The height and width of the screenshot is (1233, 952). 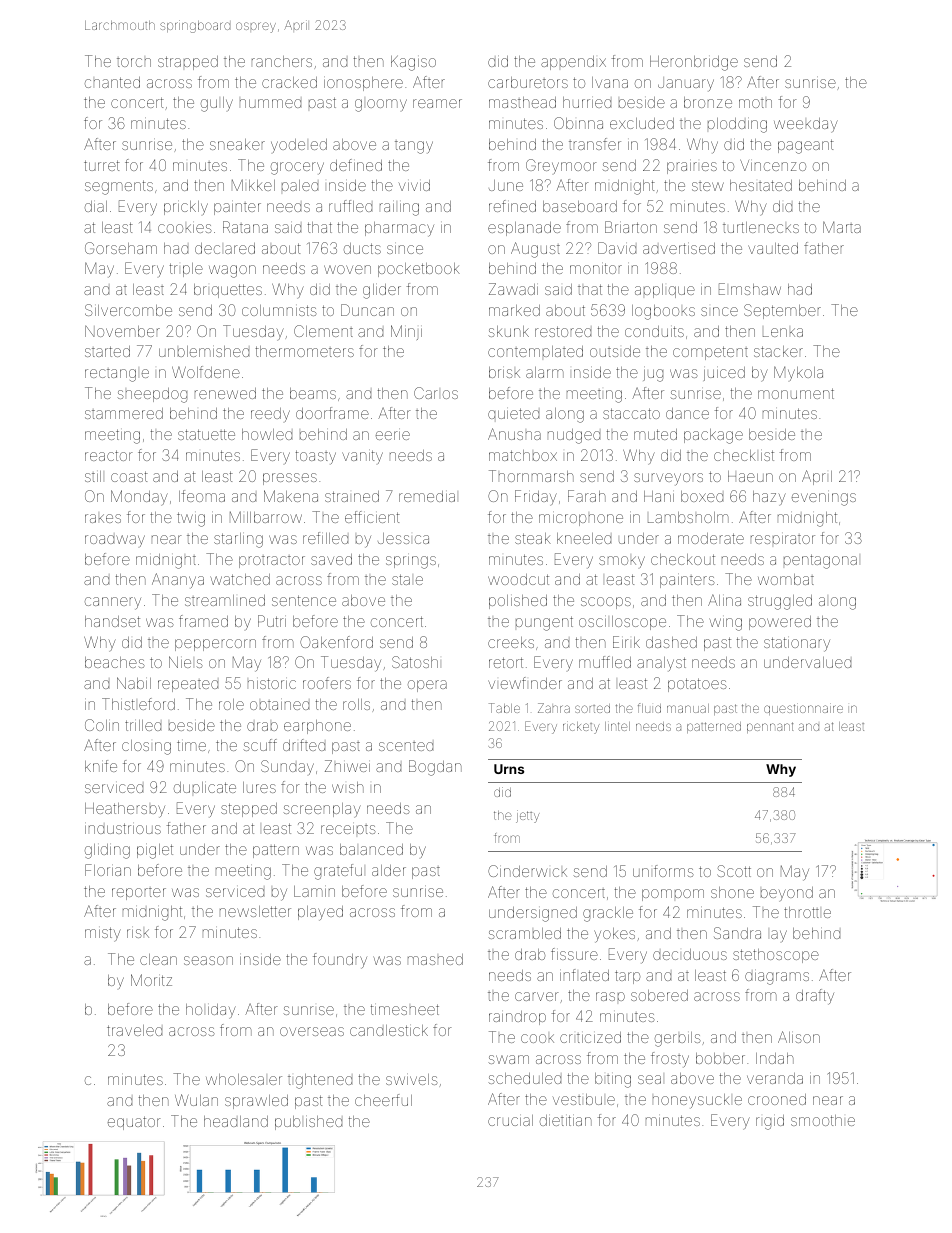 What do you see at coordinates (102, 165) in the screenshot?
I see `turret` at bounding box center [102, 165].
